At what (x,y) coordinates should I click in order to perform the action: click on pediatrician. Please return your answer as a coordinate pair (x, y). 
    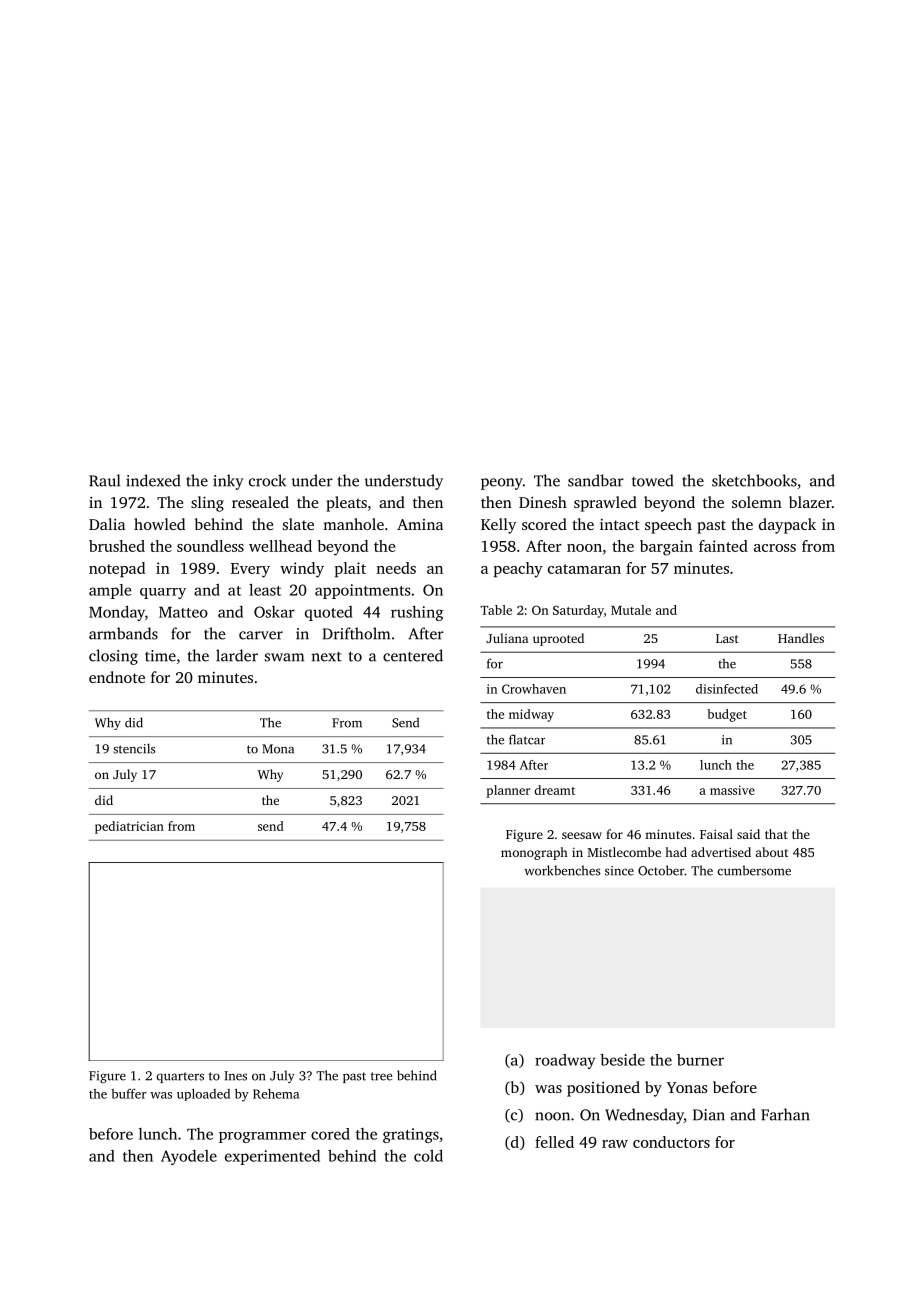
    Looking at the image, I should click on (129, 827).
